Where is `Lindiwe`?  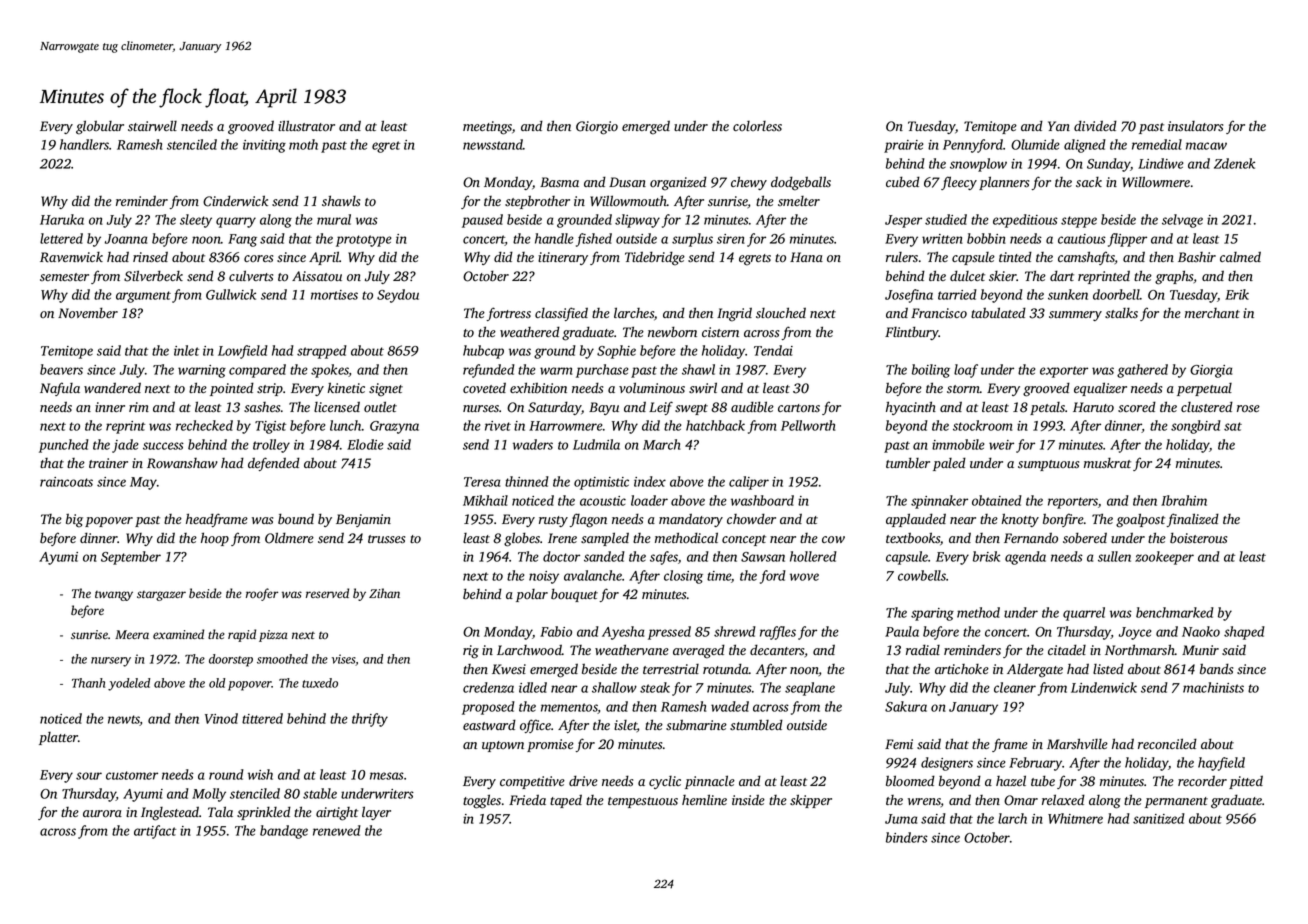 Lindiwe is located at coordinates (1161, 163).
